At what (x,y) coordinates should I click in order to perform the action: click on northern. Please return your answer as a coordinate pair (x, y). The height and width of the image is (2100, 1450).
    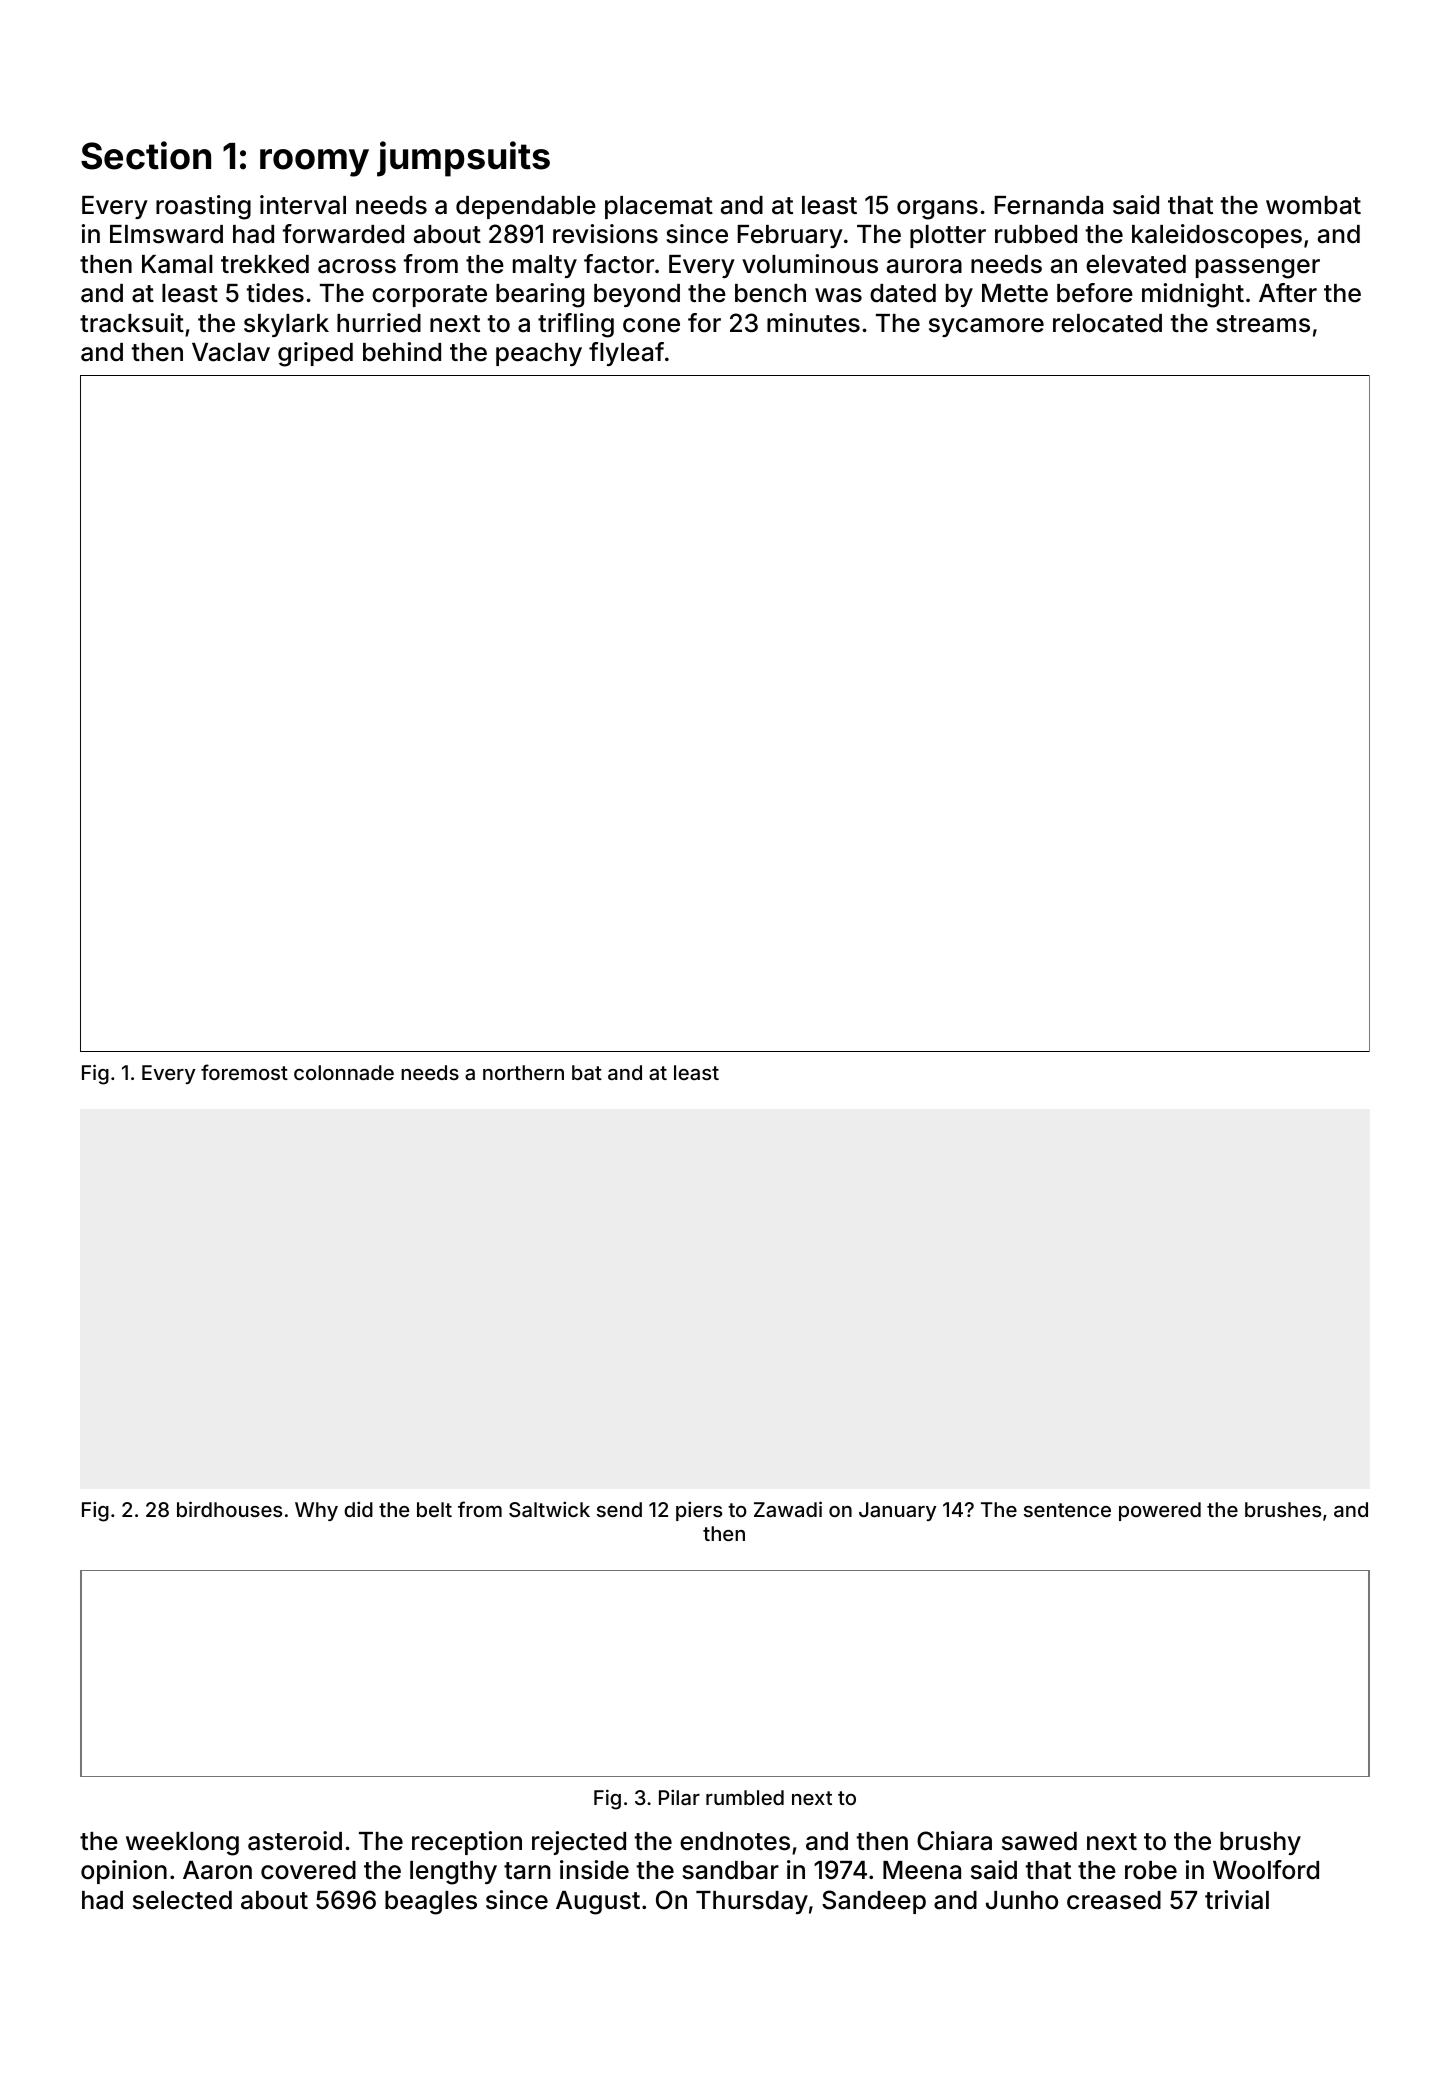
    Looking at the image, I should click on (523, 1072).
